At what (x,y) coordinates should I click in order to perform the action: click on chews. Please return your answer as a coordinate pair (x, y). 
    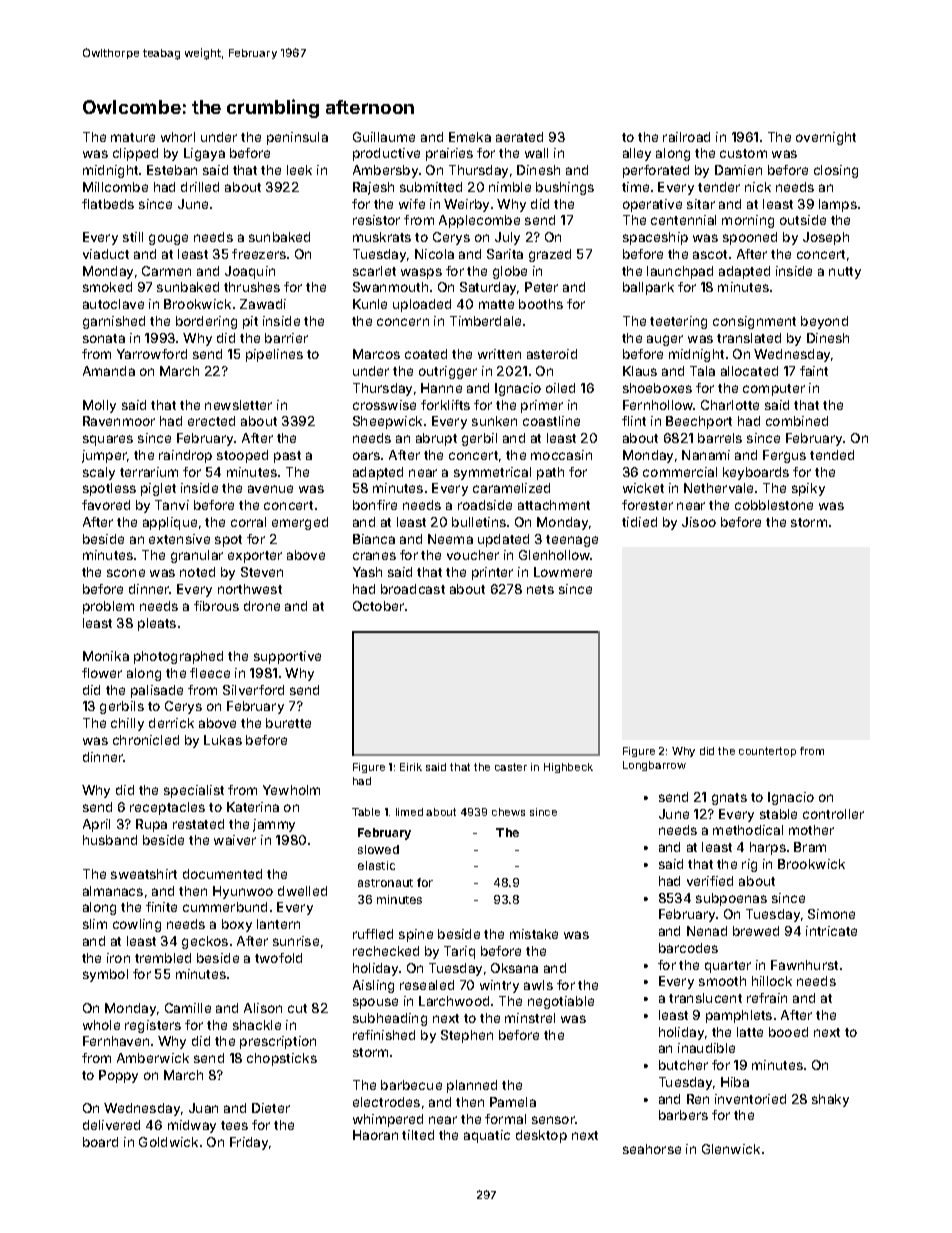
    Looking at the image, I should click on (508, 812).
